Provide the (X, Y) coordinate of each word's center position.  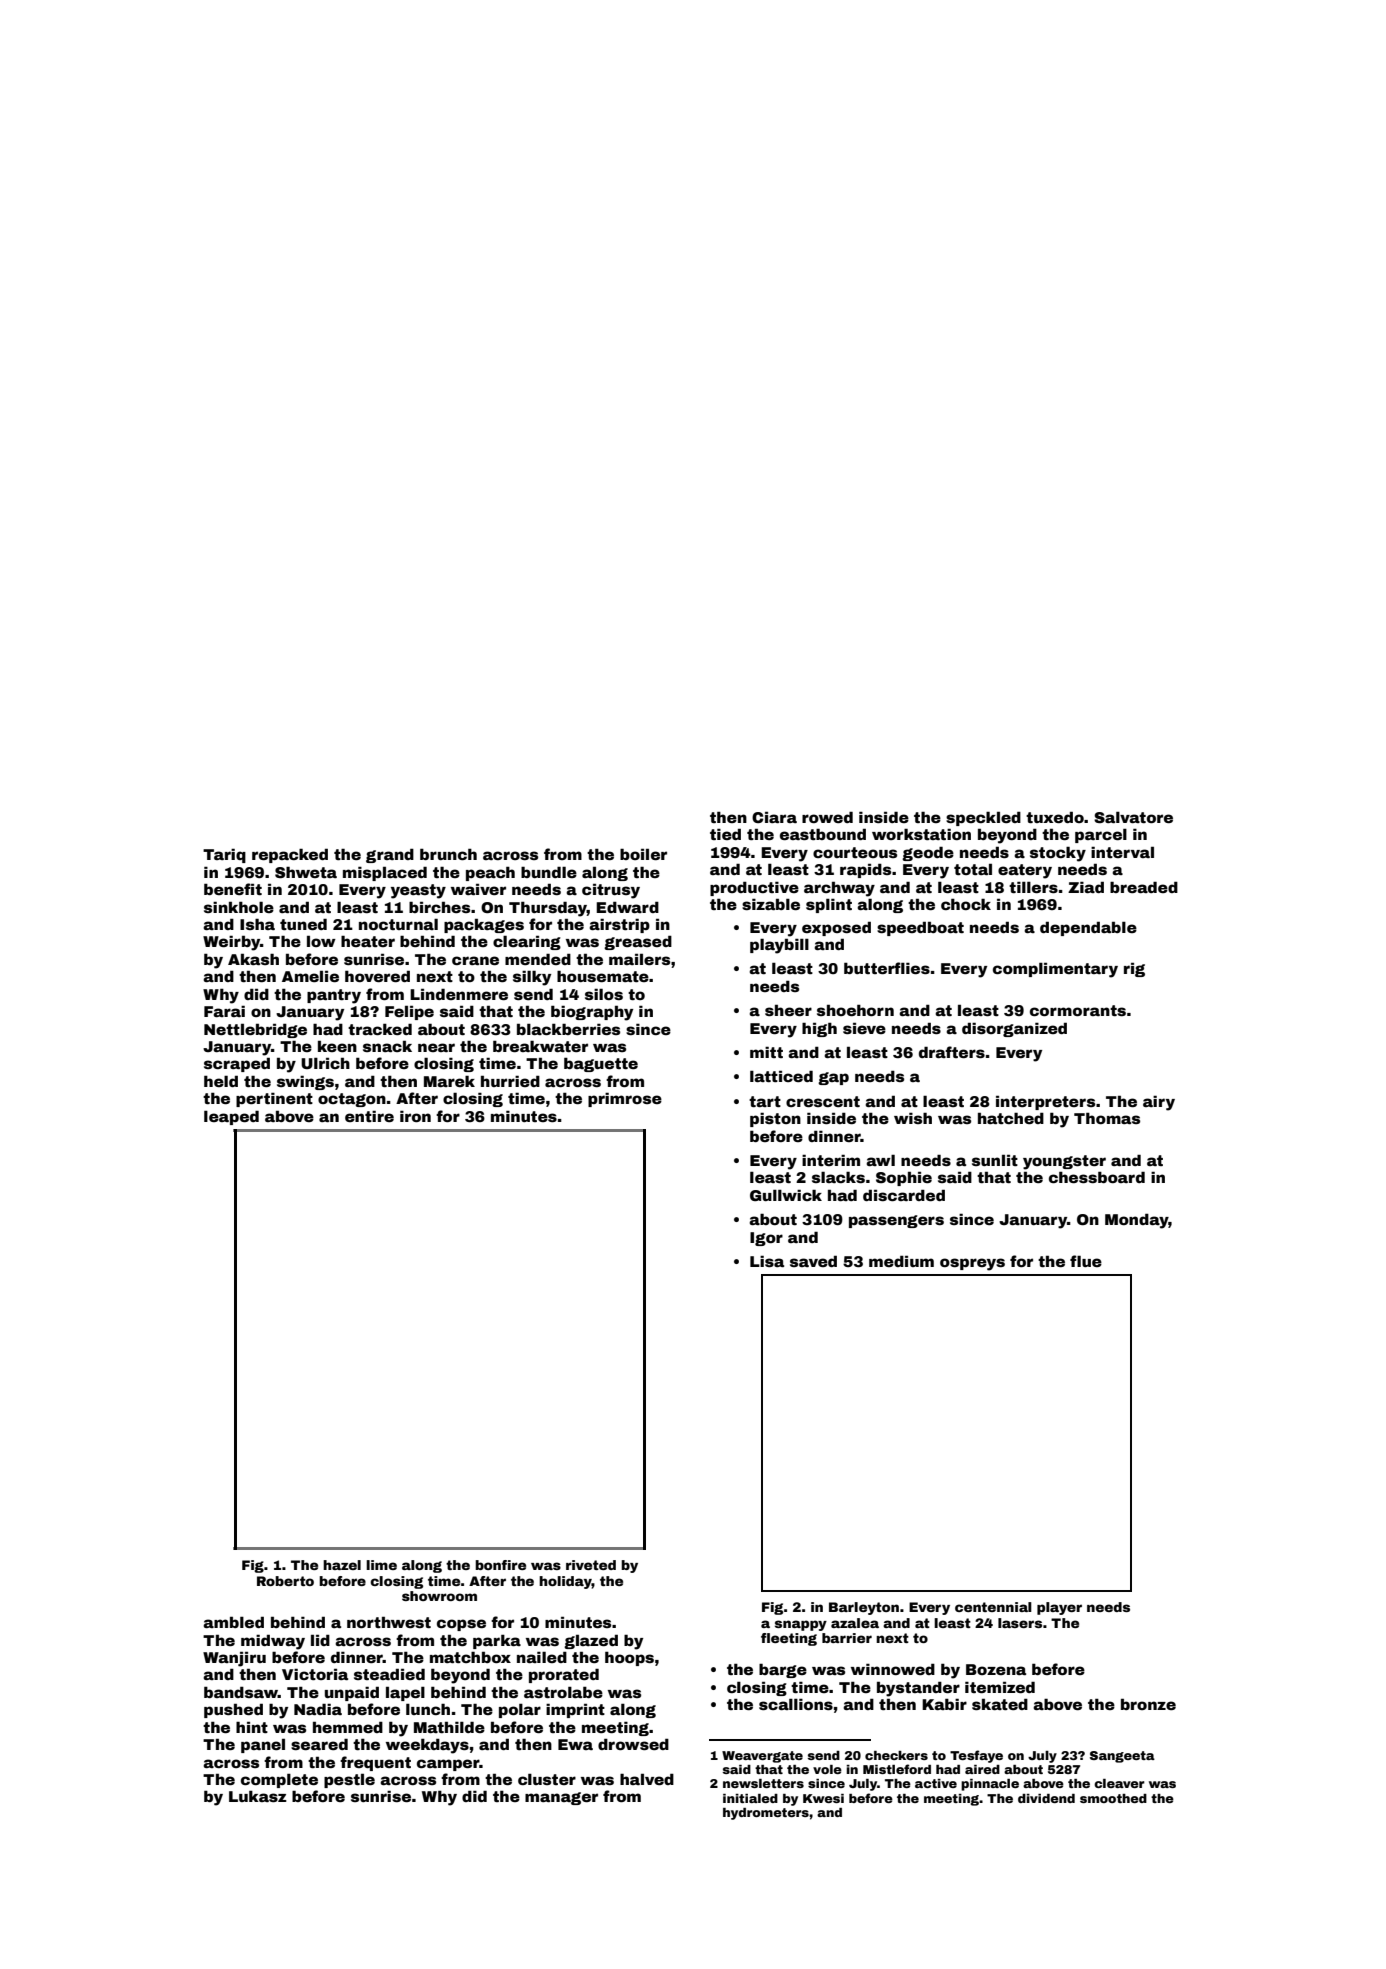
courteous (855, 852)
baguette (601, 1064)
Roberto (285, 1581)
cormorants (1078, 1010)
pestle (349, 1780)
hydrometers (766, 1814)
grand (390, 855)
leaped (231, 1117)
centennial (993, 1607)
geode (928, 854)
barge (783, 1671)
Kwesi (823, 1798)
